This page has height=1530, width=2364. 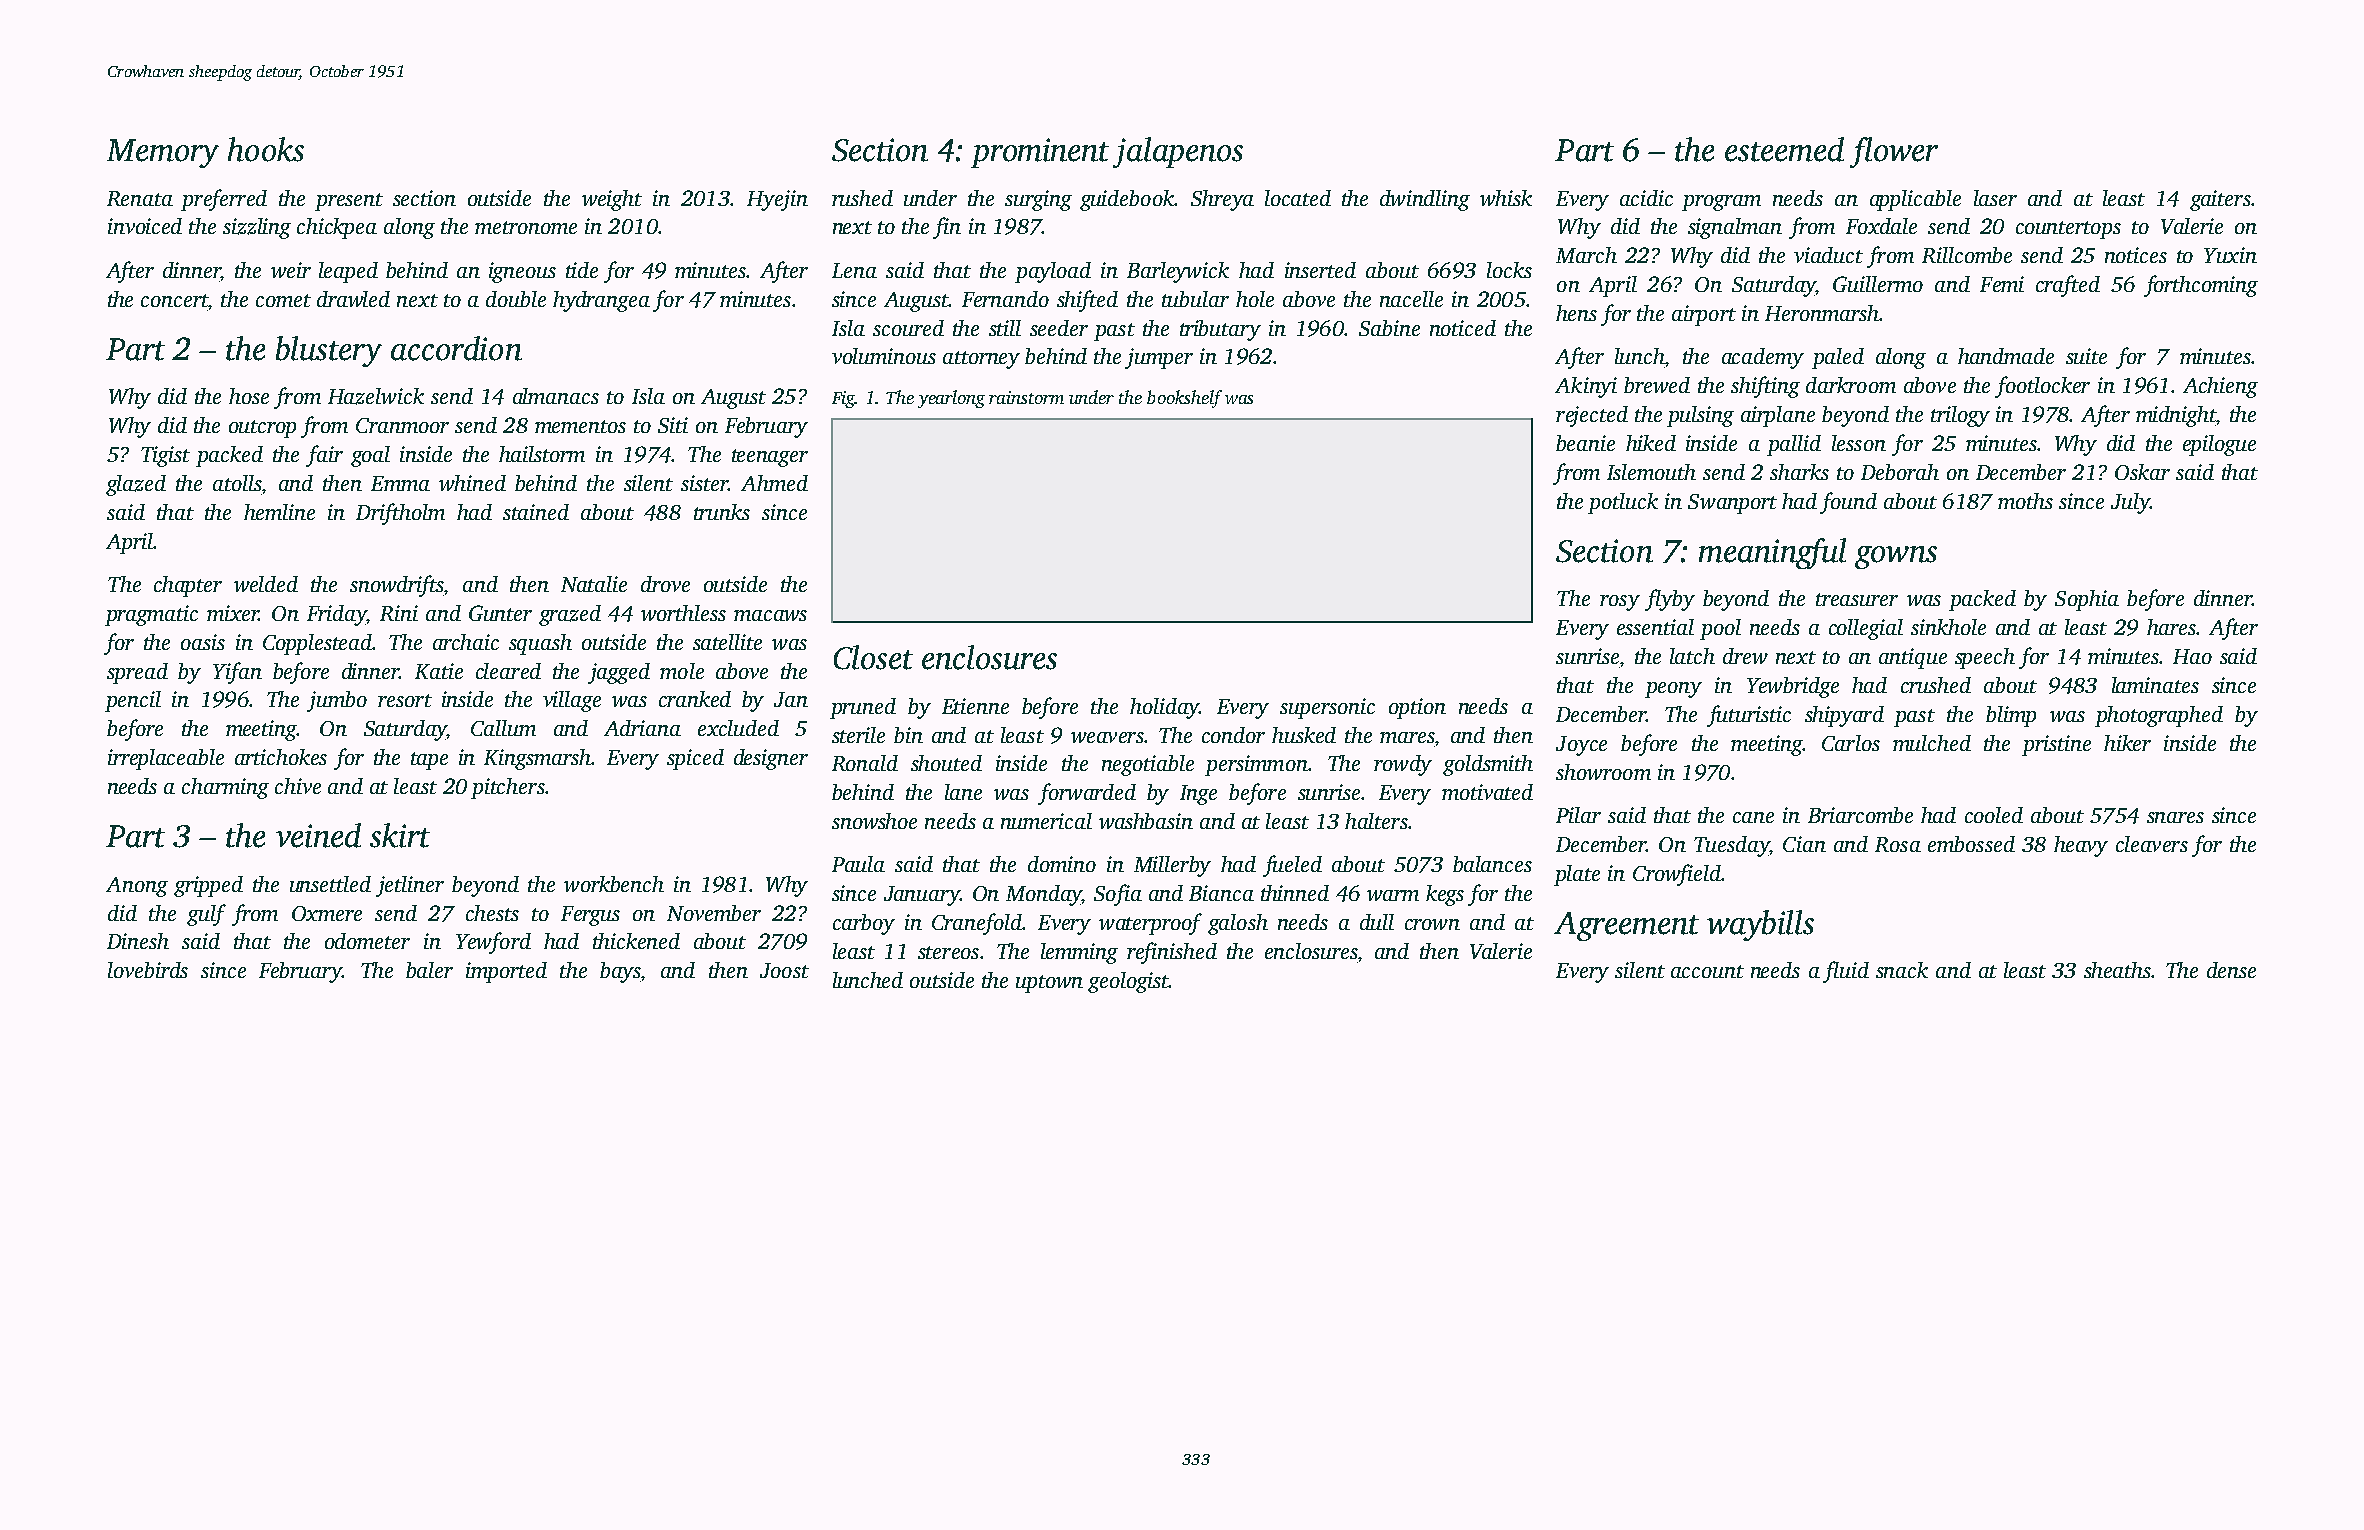 What do you see at coordinates (620, 972) in the page?
I see `bays` at bounding box center [620, 972].
